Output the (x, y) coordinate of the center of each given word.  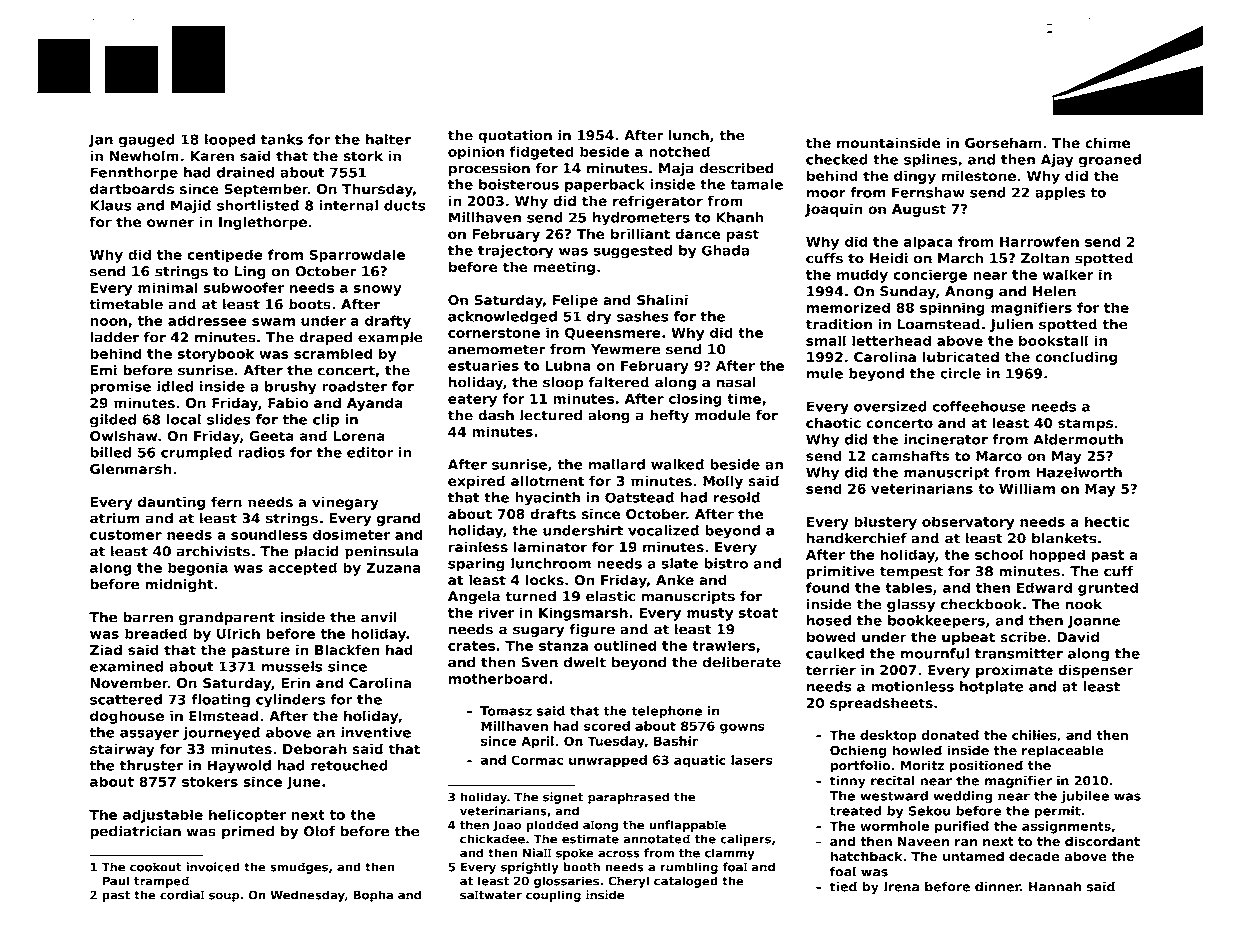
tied (843, 886)
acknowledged (502, 318)
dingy (915, 177)
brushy (290, 388)
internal (348, 205)
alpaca (928, 243)
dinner (997, 886)
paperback (605, 186)
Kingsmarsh (583, 614)
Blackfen (347, 649)
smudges (299, 868)
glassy (911, 605)
